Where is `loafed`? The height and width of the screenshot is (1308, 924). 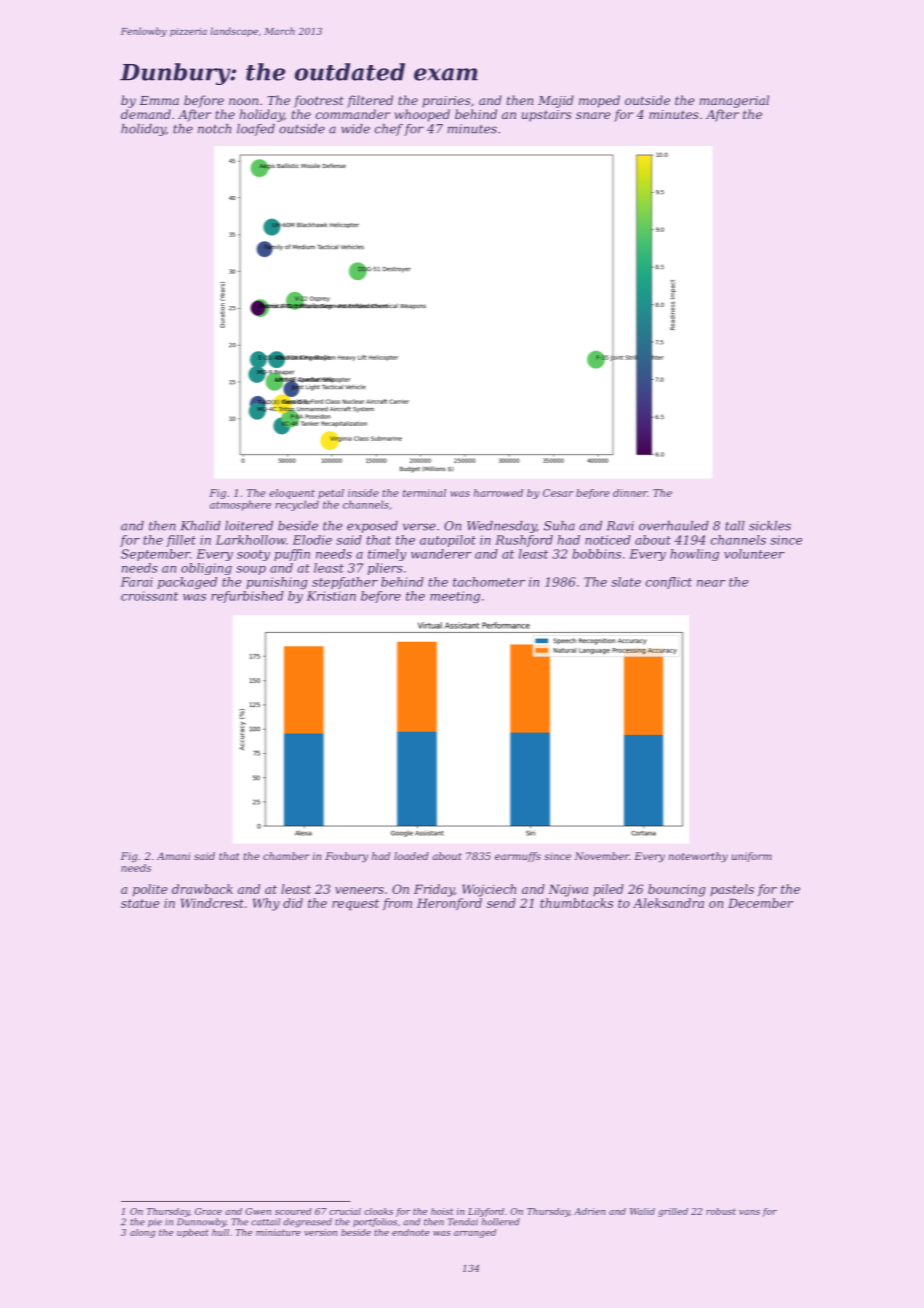
loafed is located at coordinates (256, 130).
